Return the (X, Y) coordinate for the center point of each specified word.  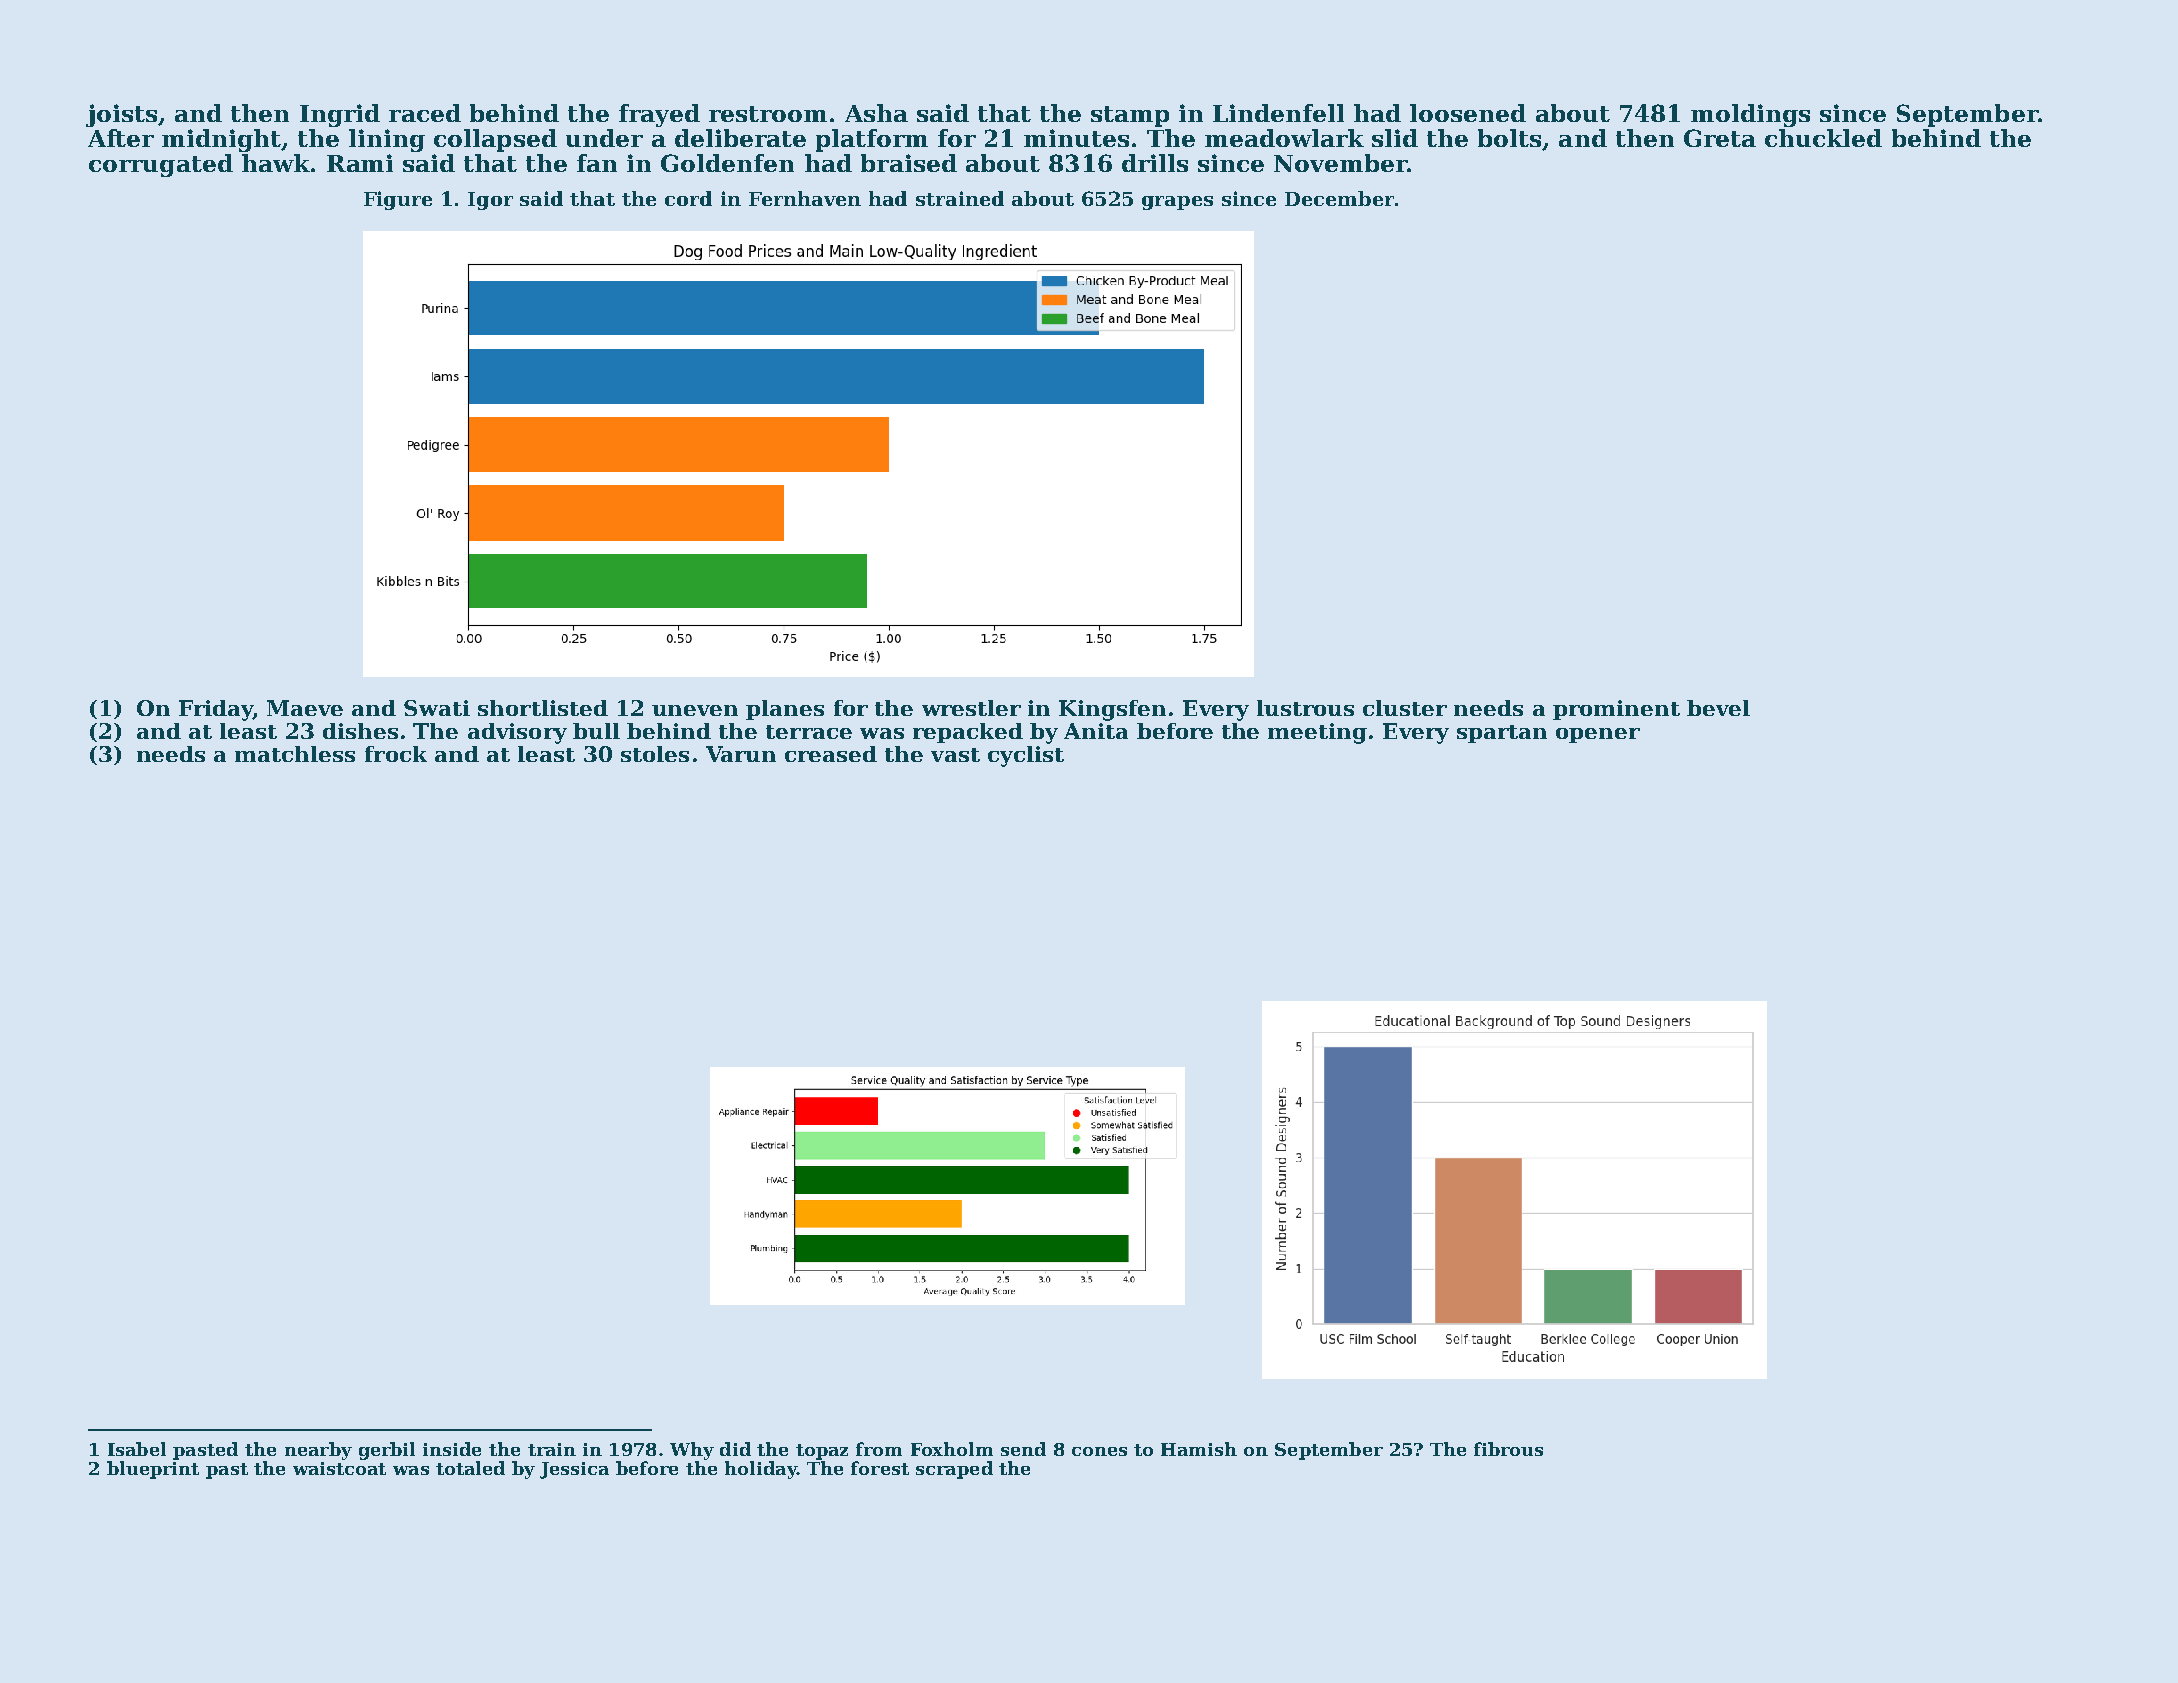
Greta (1720, 138)
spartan (1502, 734)
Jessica (574, 1470)
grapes (1177, 203)
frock (396, 754)
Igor (490, 201)
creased (831, 754)
